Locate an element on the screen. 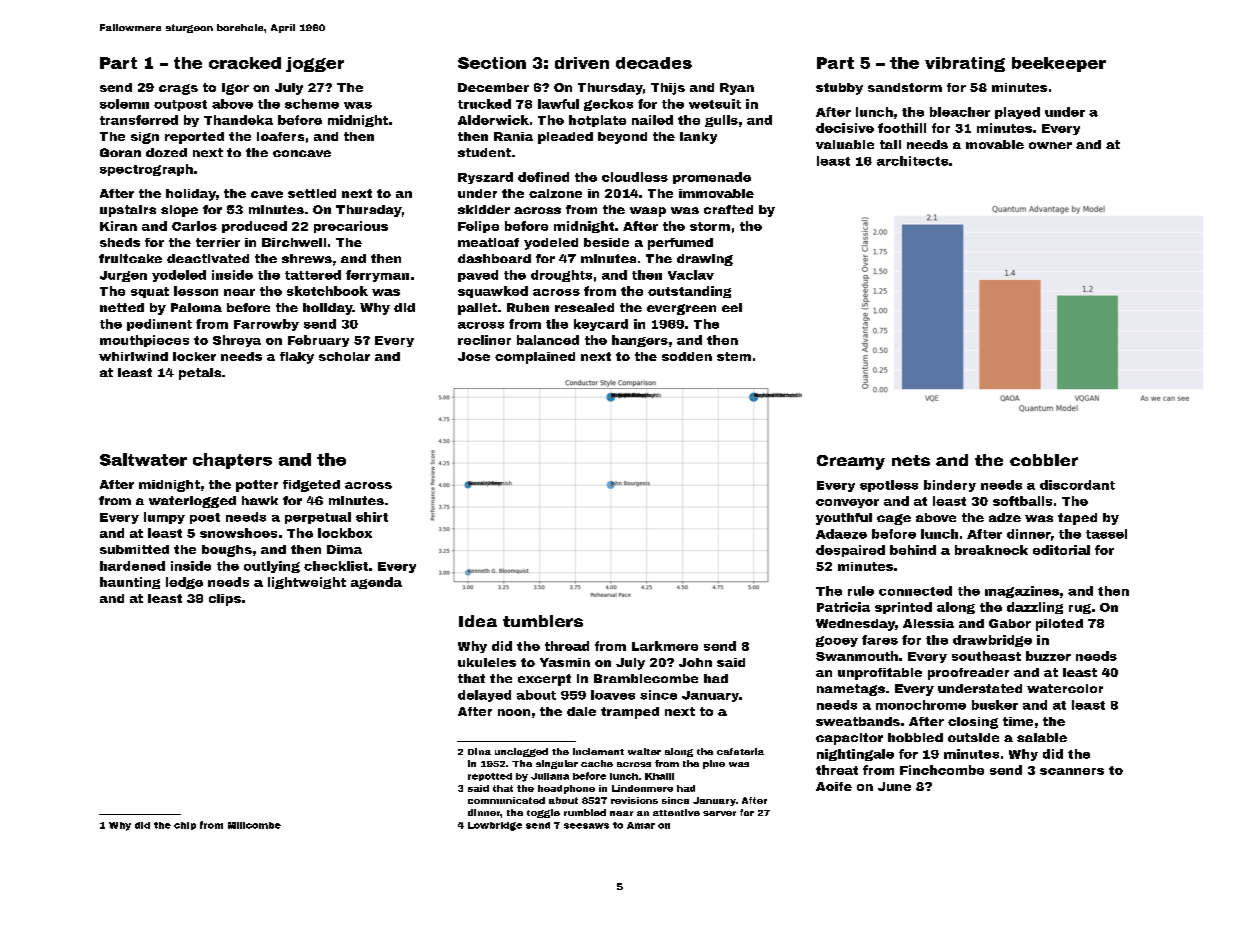 This screenshot has width=1233, height=952. decades is located at coordinates (654, 63).
